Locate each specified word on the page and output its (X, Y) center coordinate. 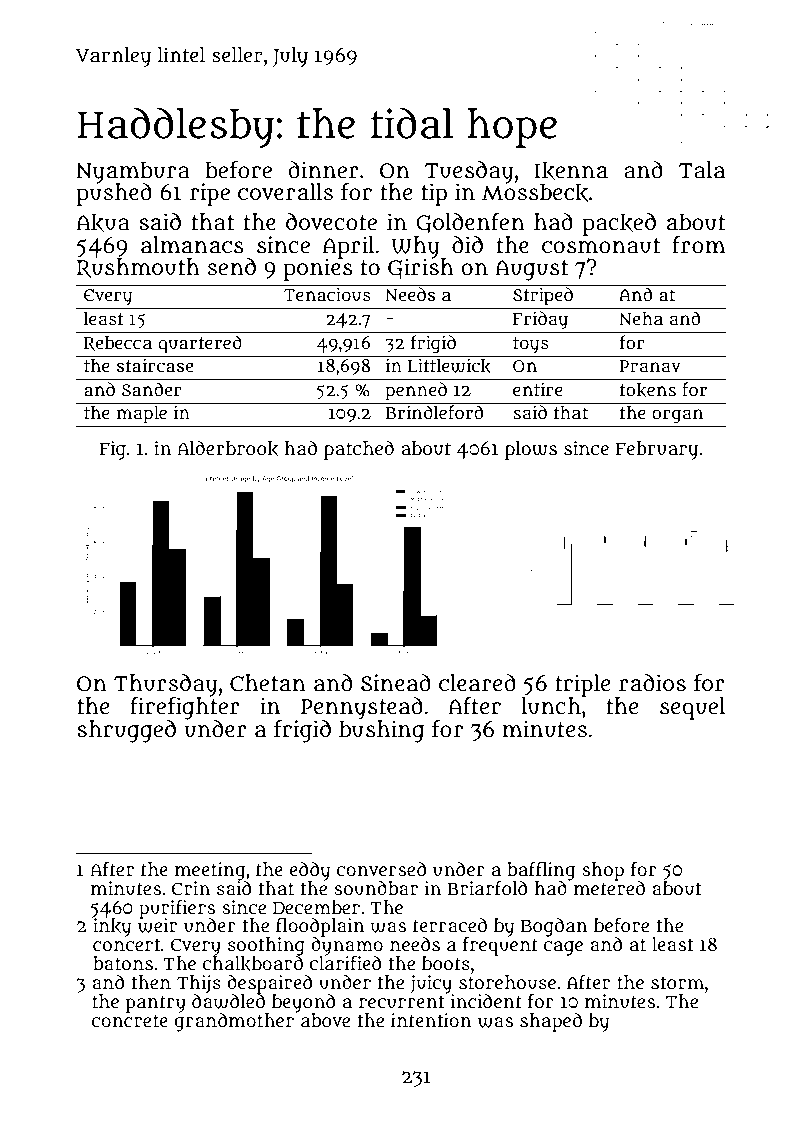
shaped (551, 1022)
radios (652, 683)
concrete (130, 1021)
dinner (324, 170)
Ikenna (571, 170)
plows (531, 450)
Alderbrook (228, 449)
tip (434, 194)
